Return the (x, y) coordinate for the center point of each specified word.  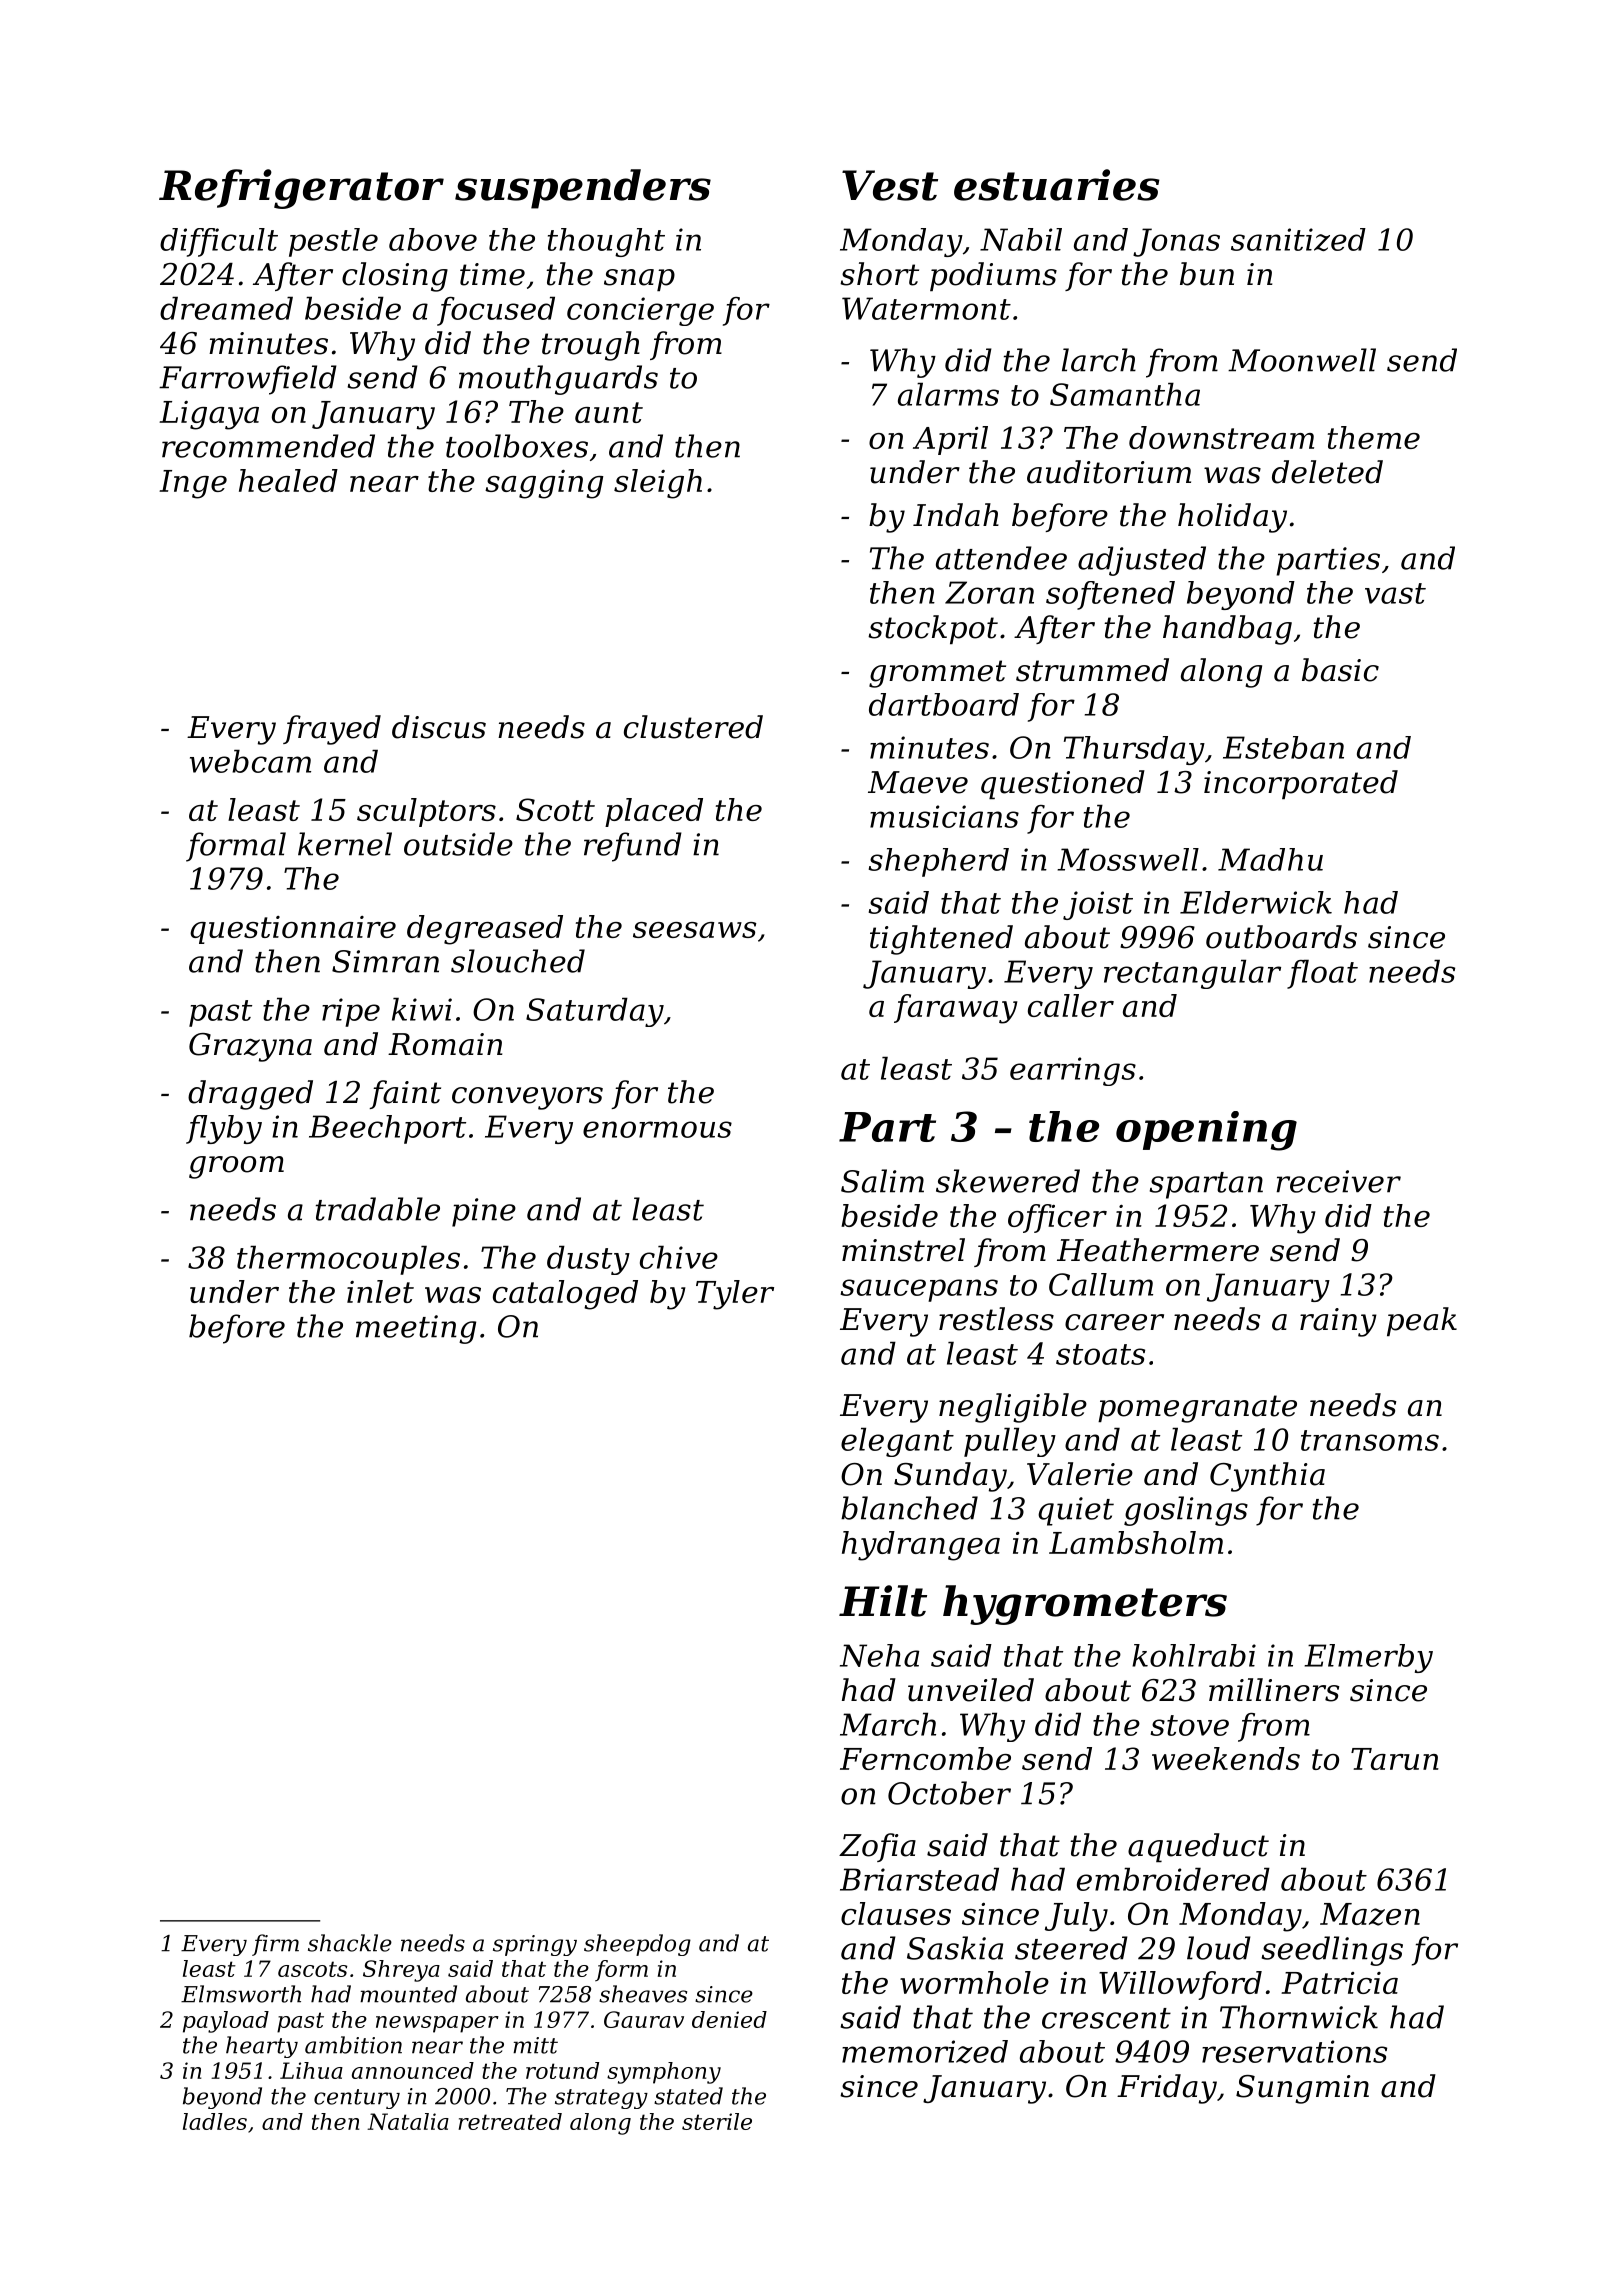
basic (1340, 670)
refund (633, 847)
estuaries (1057, 185)
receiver (1339, 1181)
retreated (510, 2121)
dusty (588, 1260)
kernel (345, 844)
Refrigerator (301, 189)
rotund (562, 2070)
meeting (416, 1329)
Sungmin (1302, 2089)
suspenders (583, 189)
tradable (378, 1209)
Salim (882, 1181)
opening (1206, 1131)
